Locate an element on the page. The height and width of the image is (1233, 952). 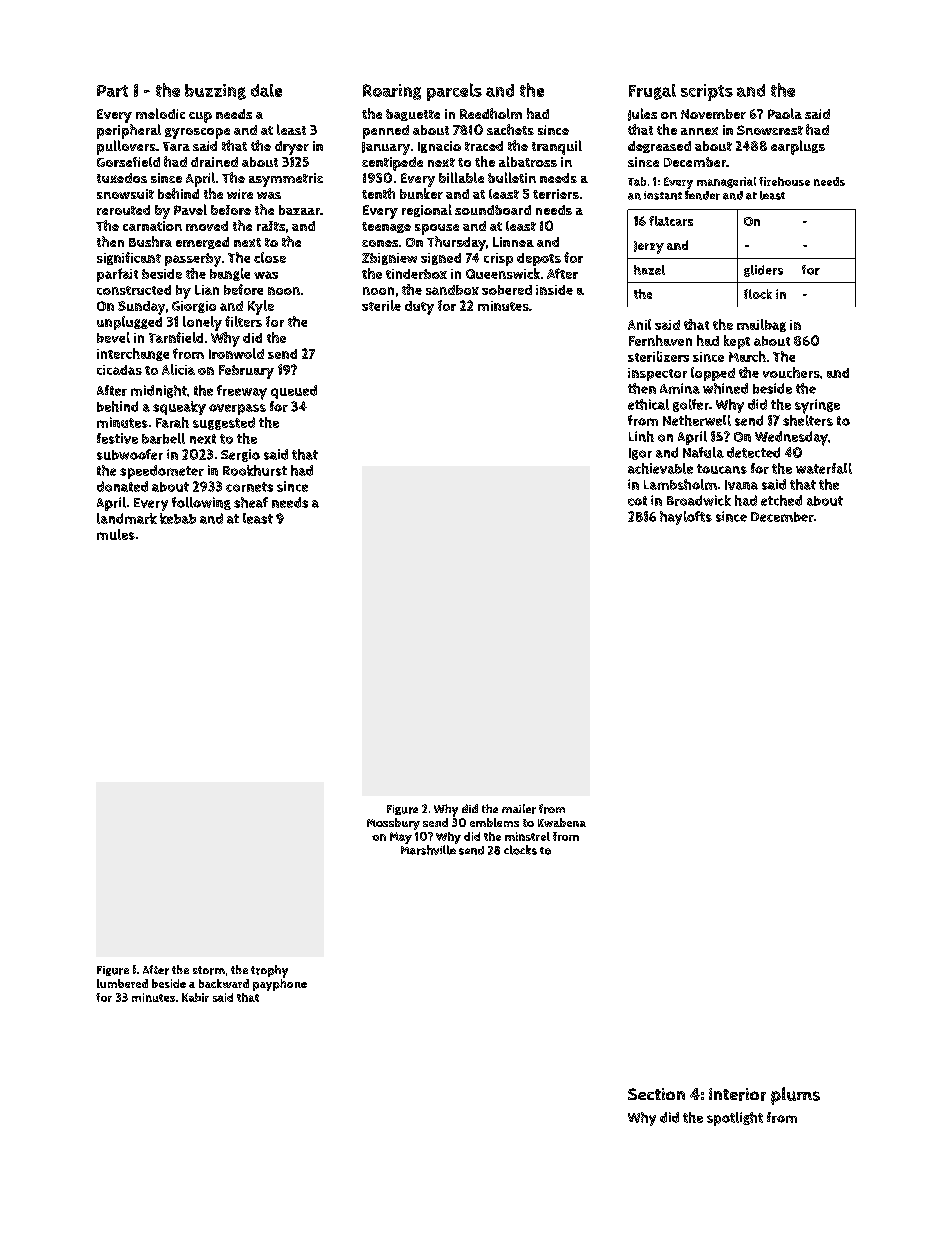
kebab is located at coordinates (178, 518).
